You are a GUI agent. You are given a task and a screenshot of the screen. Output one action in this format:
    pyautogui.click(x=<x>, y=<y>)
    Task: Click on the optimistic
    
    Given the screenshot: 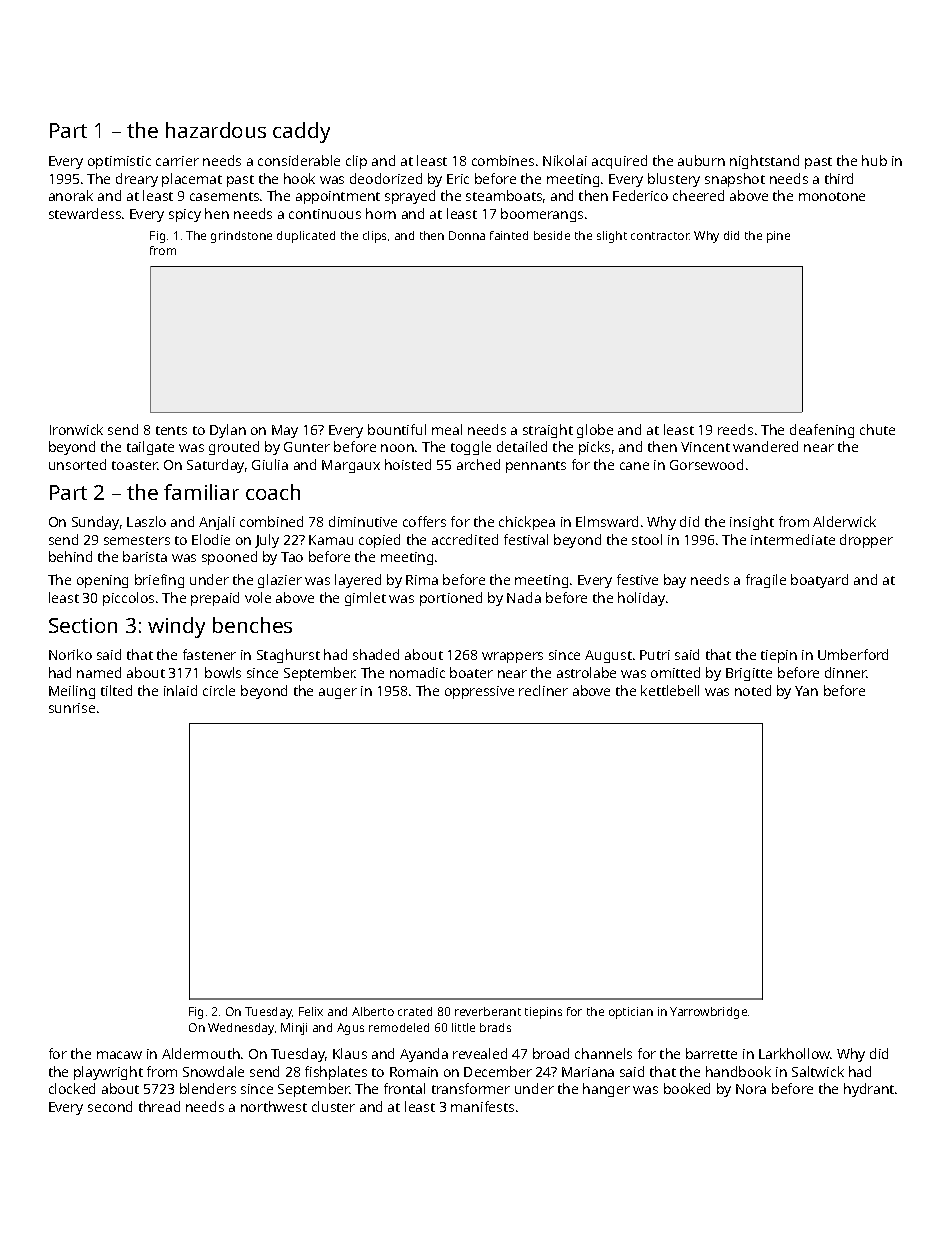 What is the action you would take?
    pyautogui.click(x=119, y=162)
